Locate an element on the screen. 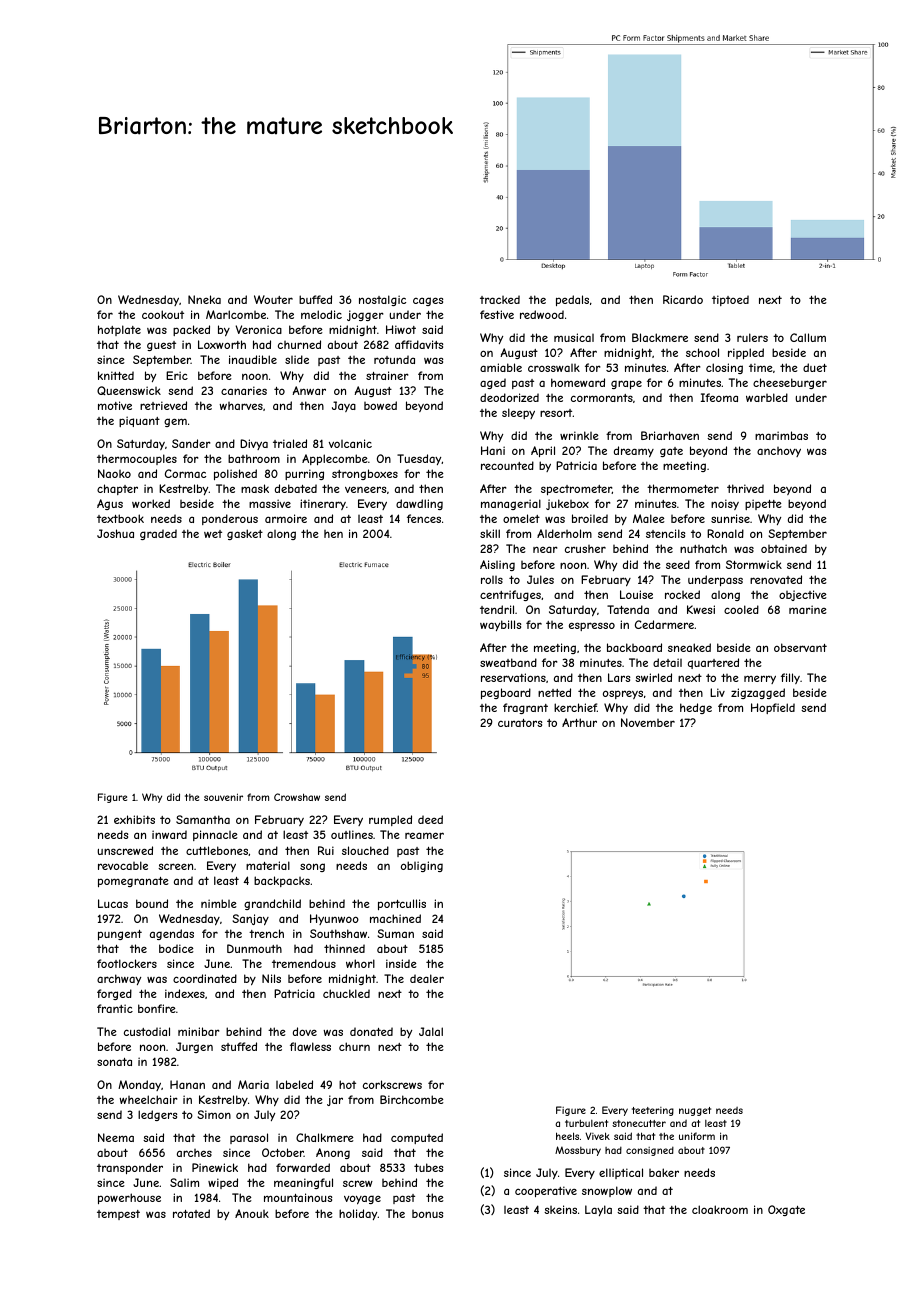  strongboxes is located at coordinates (365, 474).
